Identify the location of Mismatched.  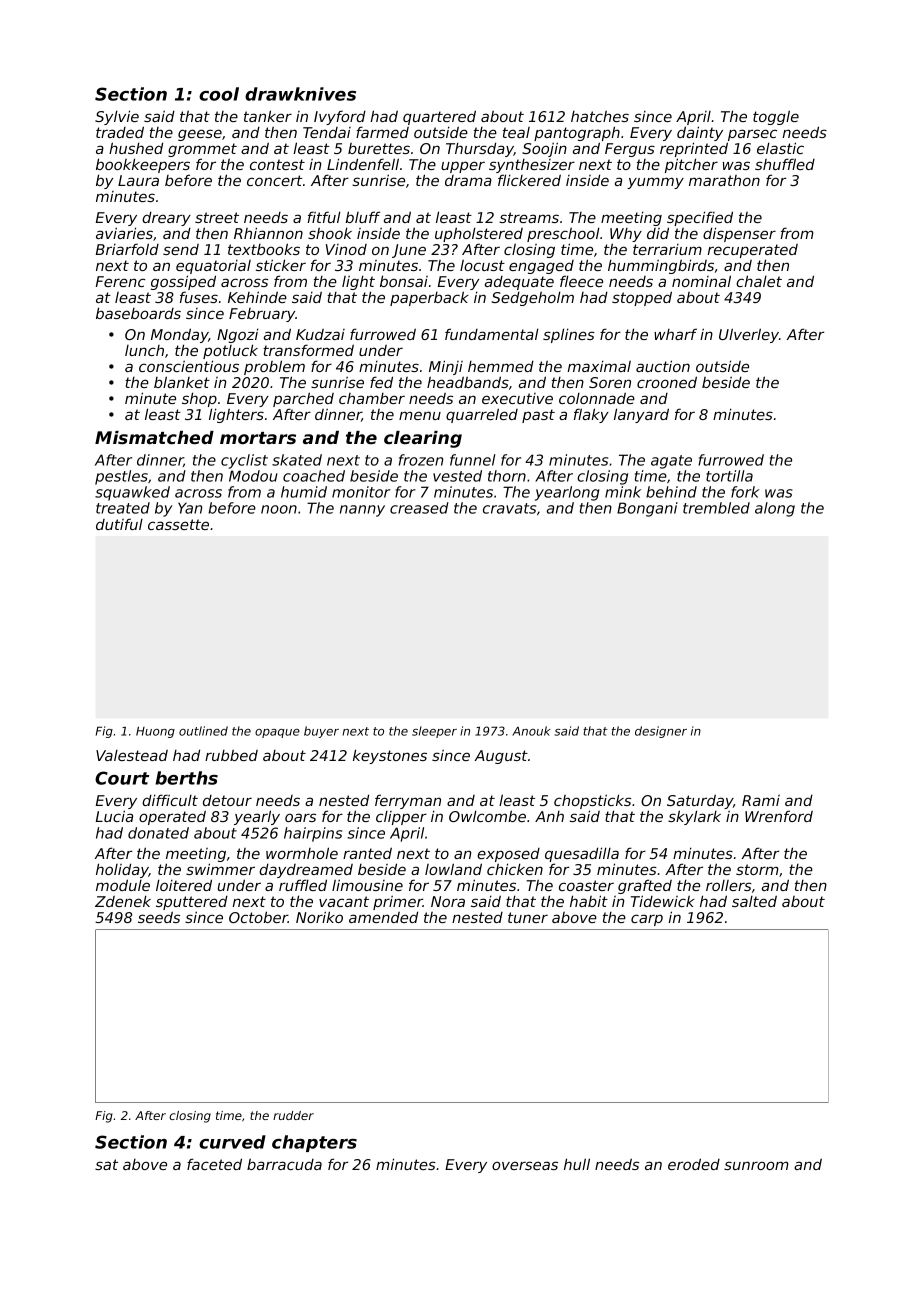
(154, 437).
